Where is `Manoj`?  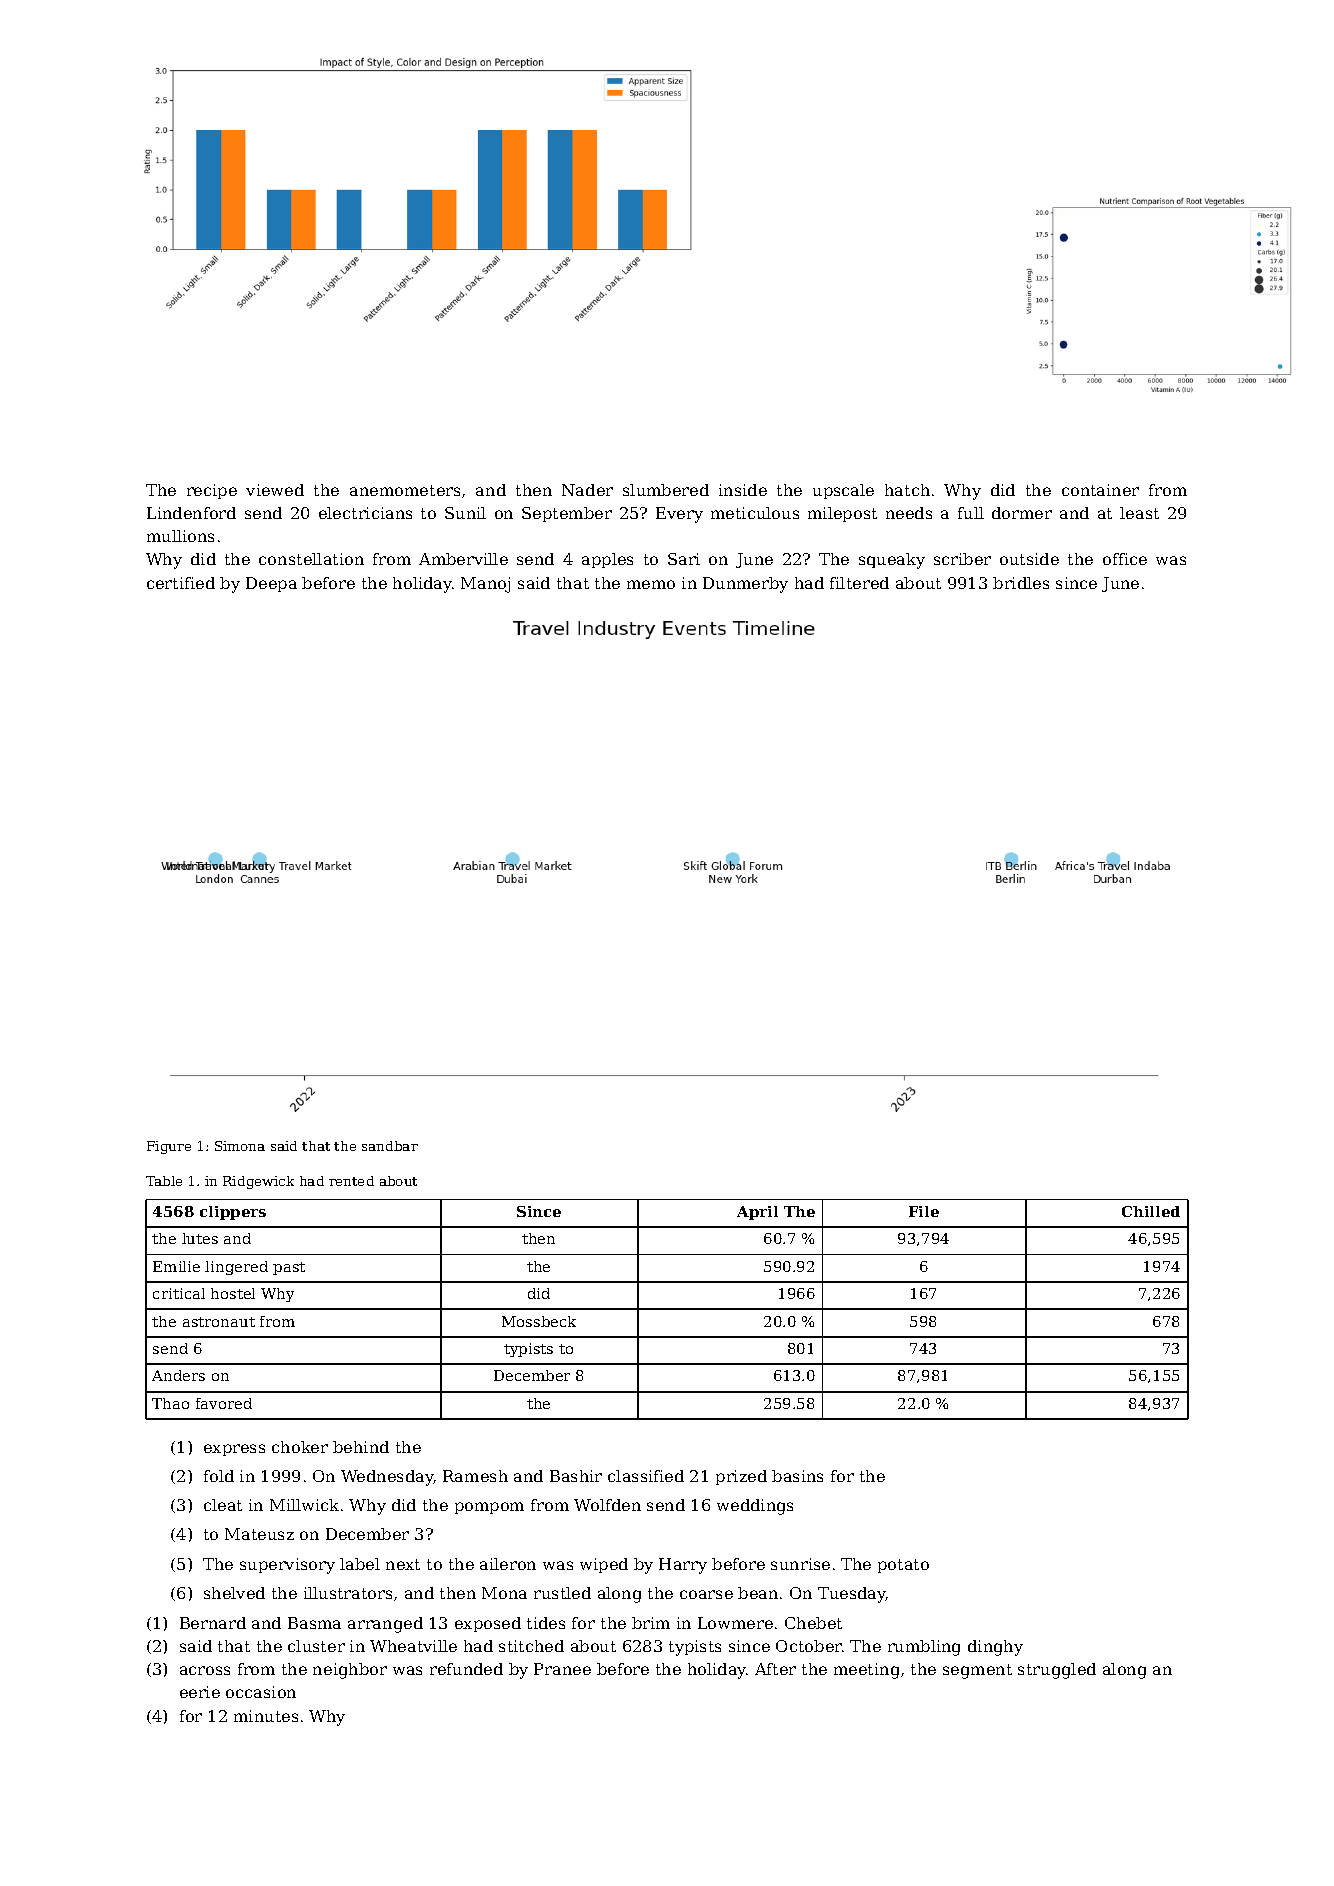 Manoj is located at coordinates (485, 585).
